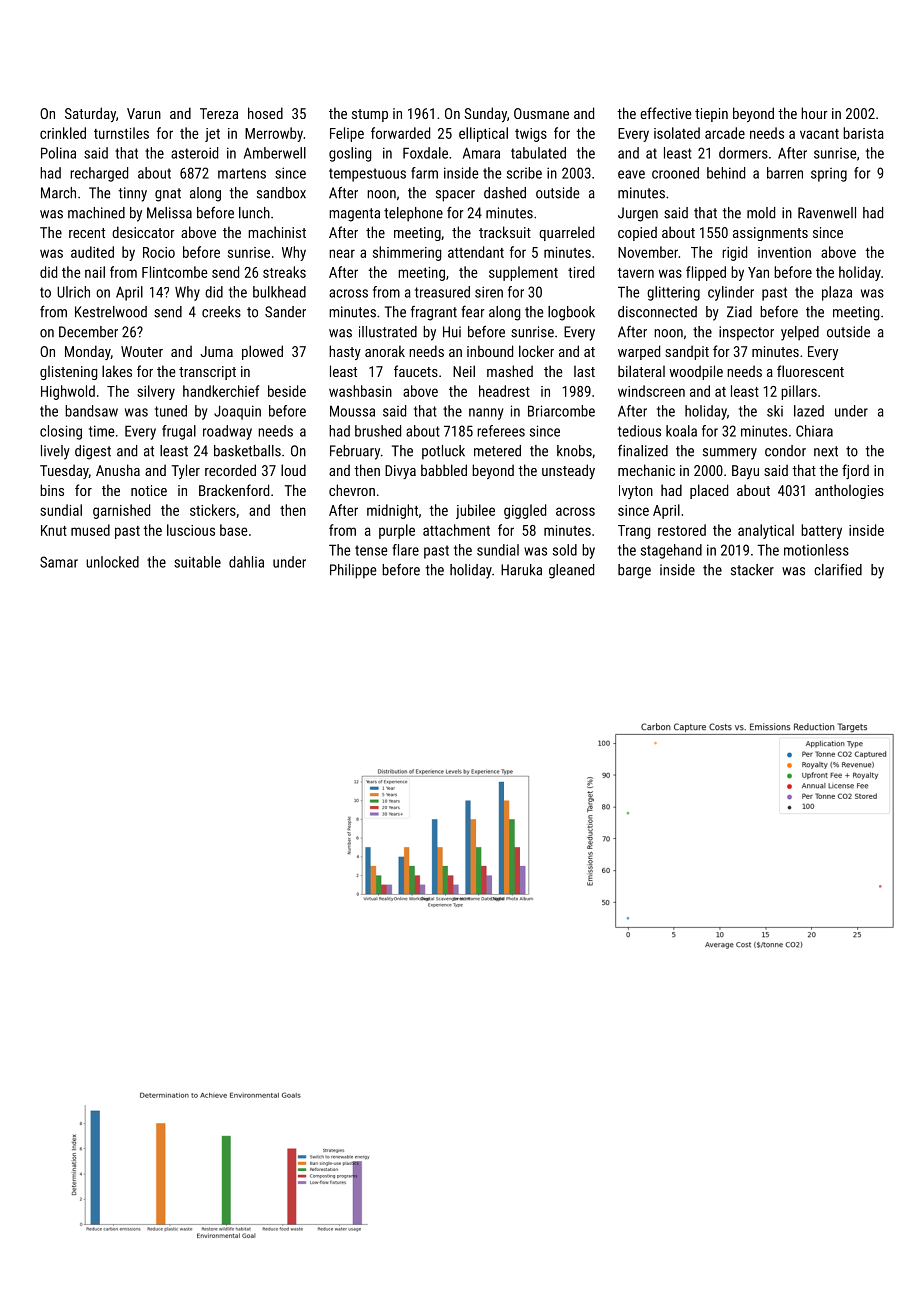 The image size is (924, 1308). Describe the element at coordinates (837, 293) in the image. I see `plaza` at that location.
